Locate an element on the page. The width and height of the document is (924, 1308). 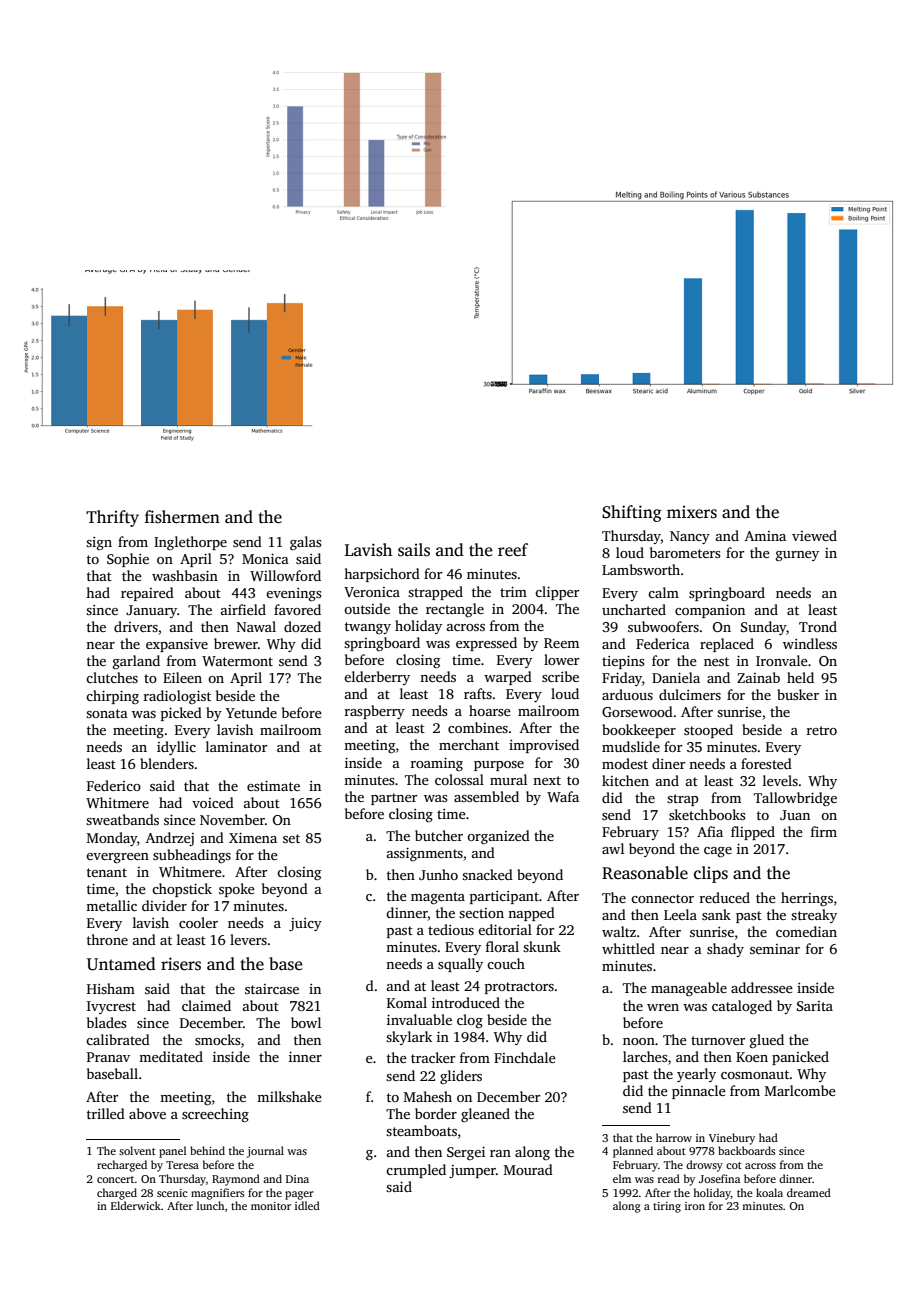
reef is located at coordinates (513, 550).
